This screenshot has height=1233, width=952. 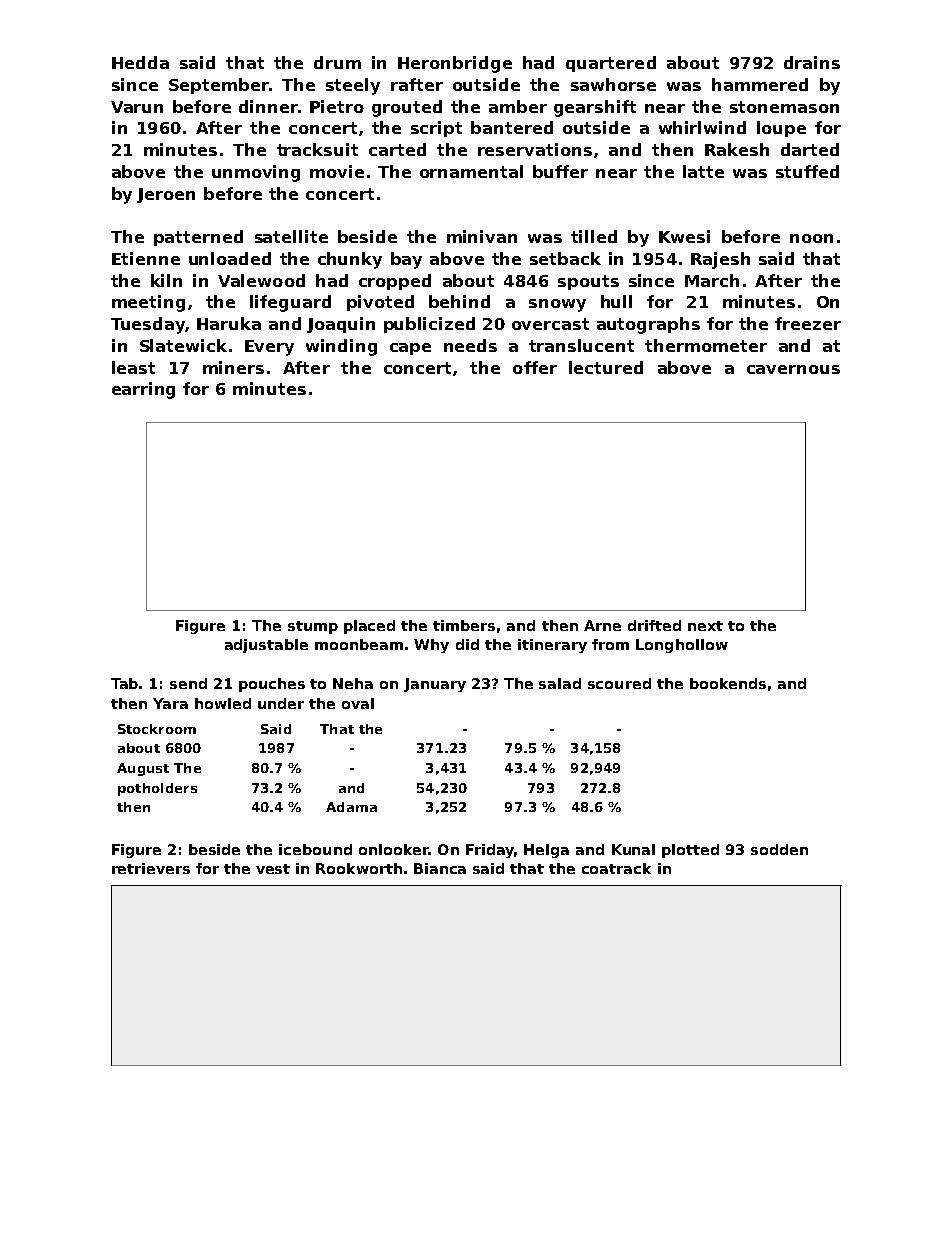 I want to click on cape, so click(x=410, y=349).
